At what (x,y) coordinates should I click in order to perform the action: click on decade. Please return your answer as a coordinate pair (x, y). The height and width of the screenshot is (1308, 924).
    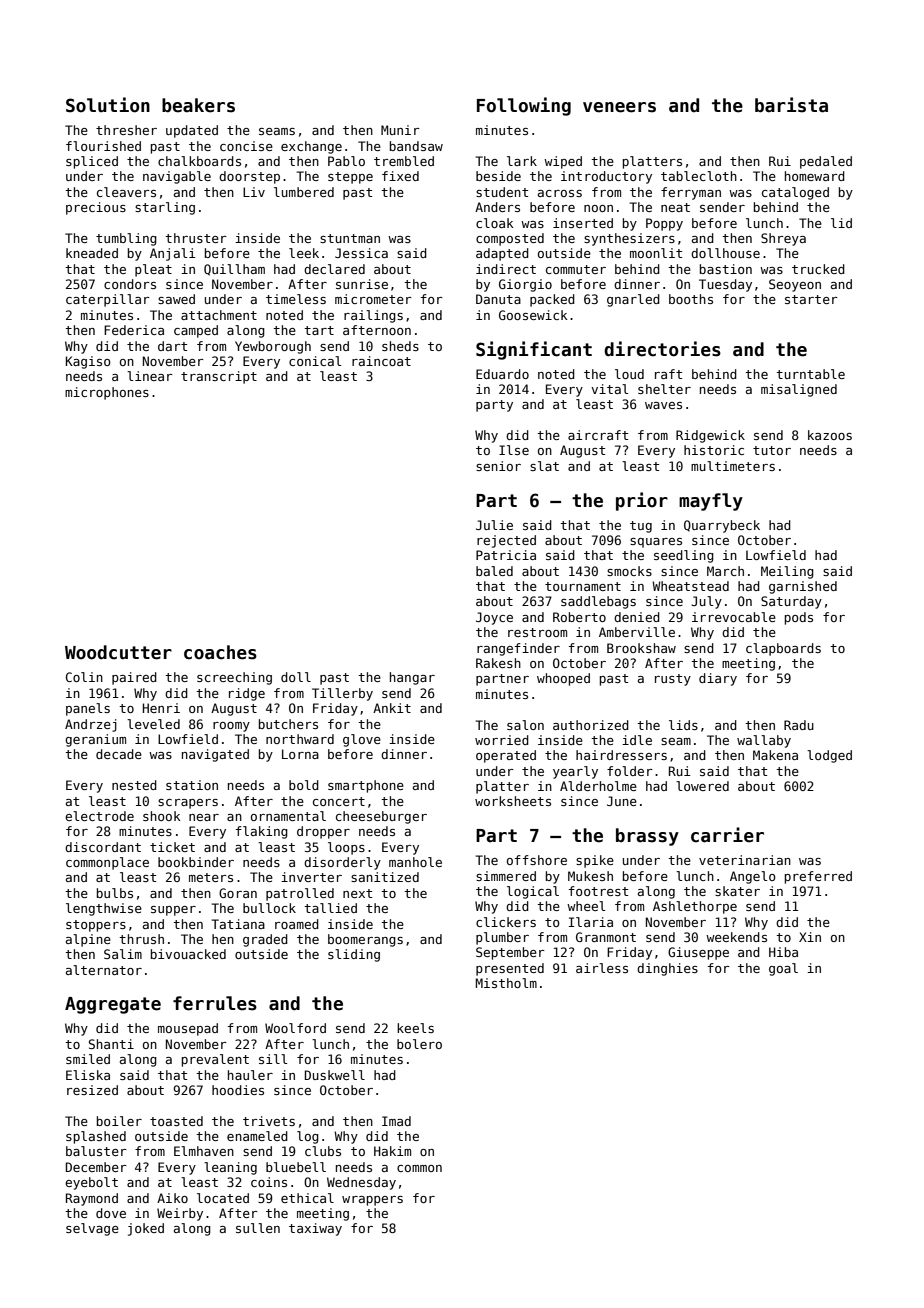
    Looking at the image, I should click on (119, 754).
